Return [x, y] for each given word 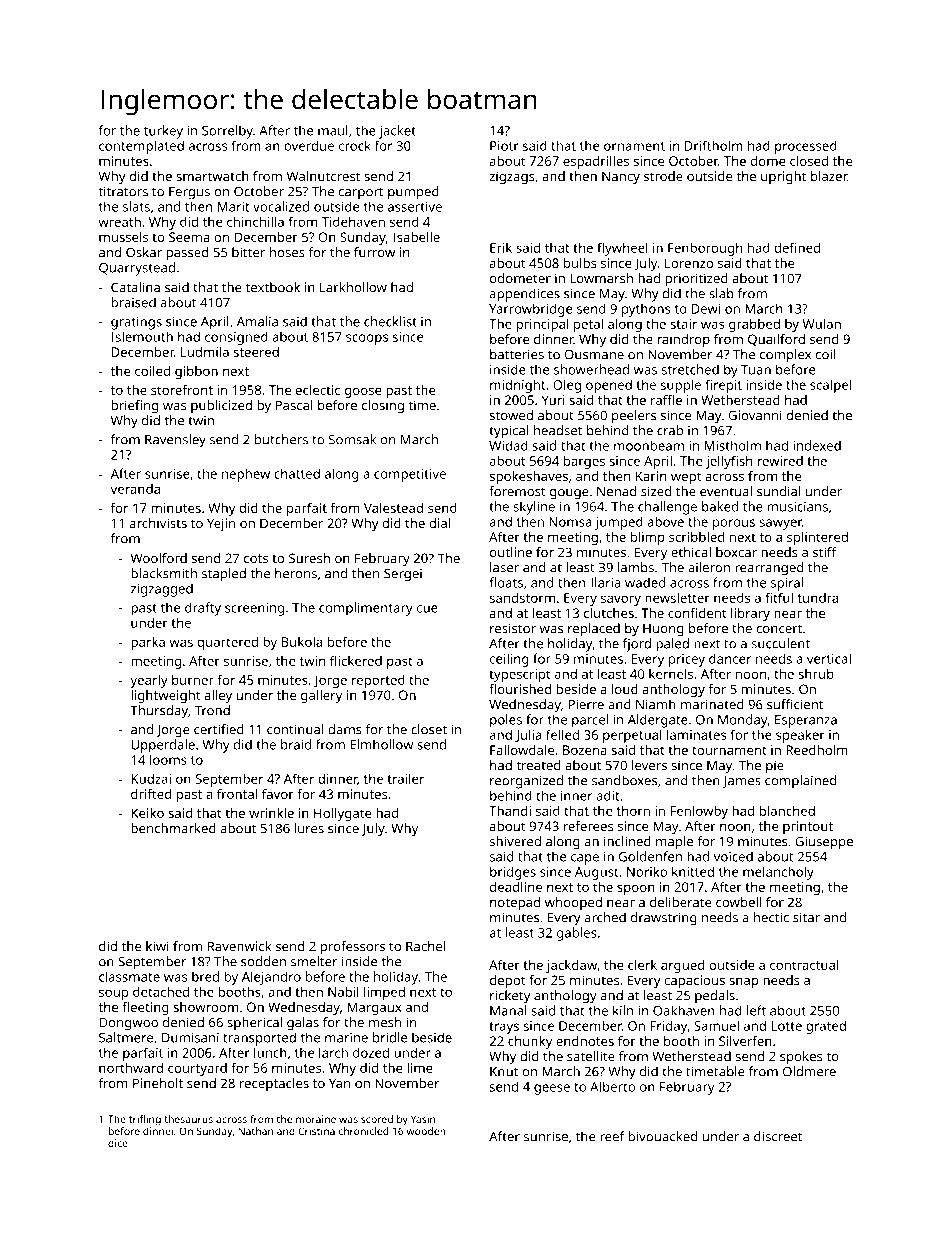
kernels [671, 673]
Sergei [403, 575]
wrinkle [271, 812]
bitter [248, 252]
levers [649, 765]
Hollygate [343, 814]
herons [296, 573]
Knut [504, 1072]
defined [797, 247]
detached [161, 991]
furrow [374, 252]
